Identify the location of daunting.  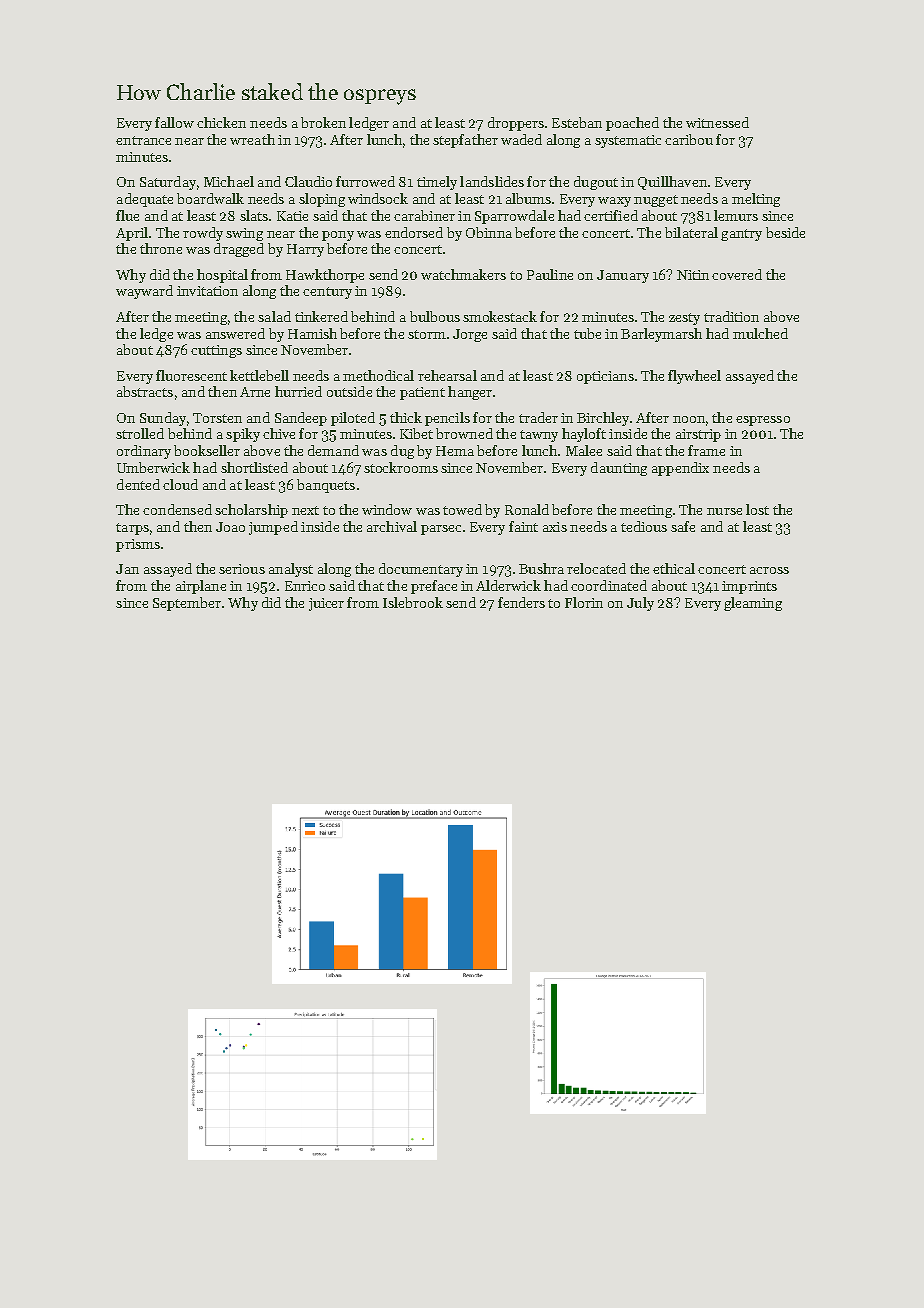
(619, 469).
